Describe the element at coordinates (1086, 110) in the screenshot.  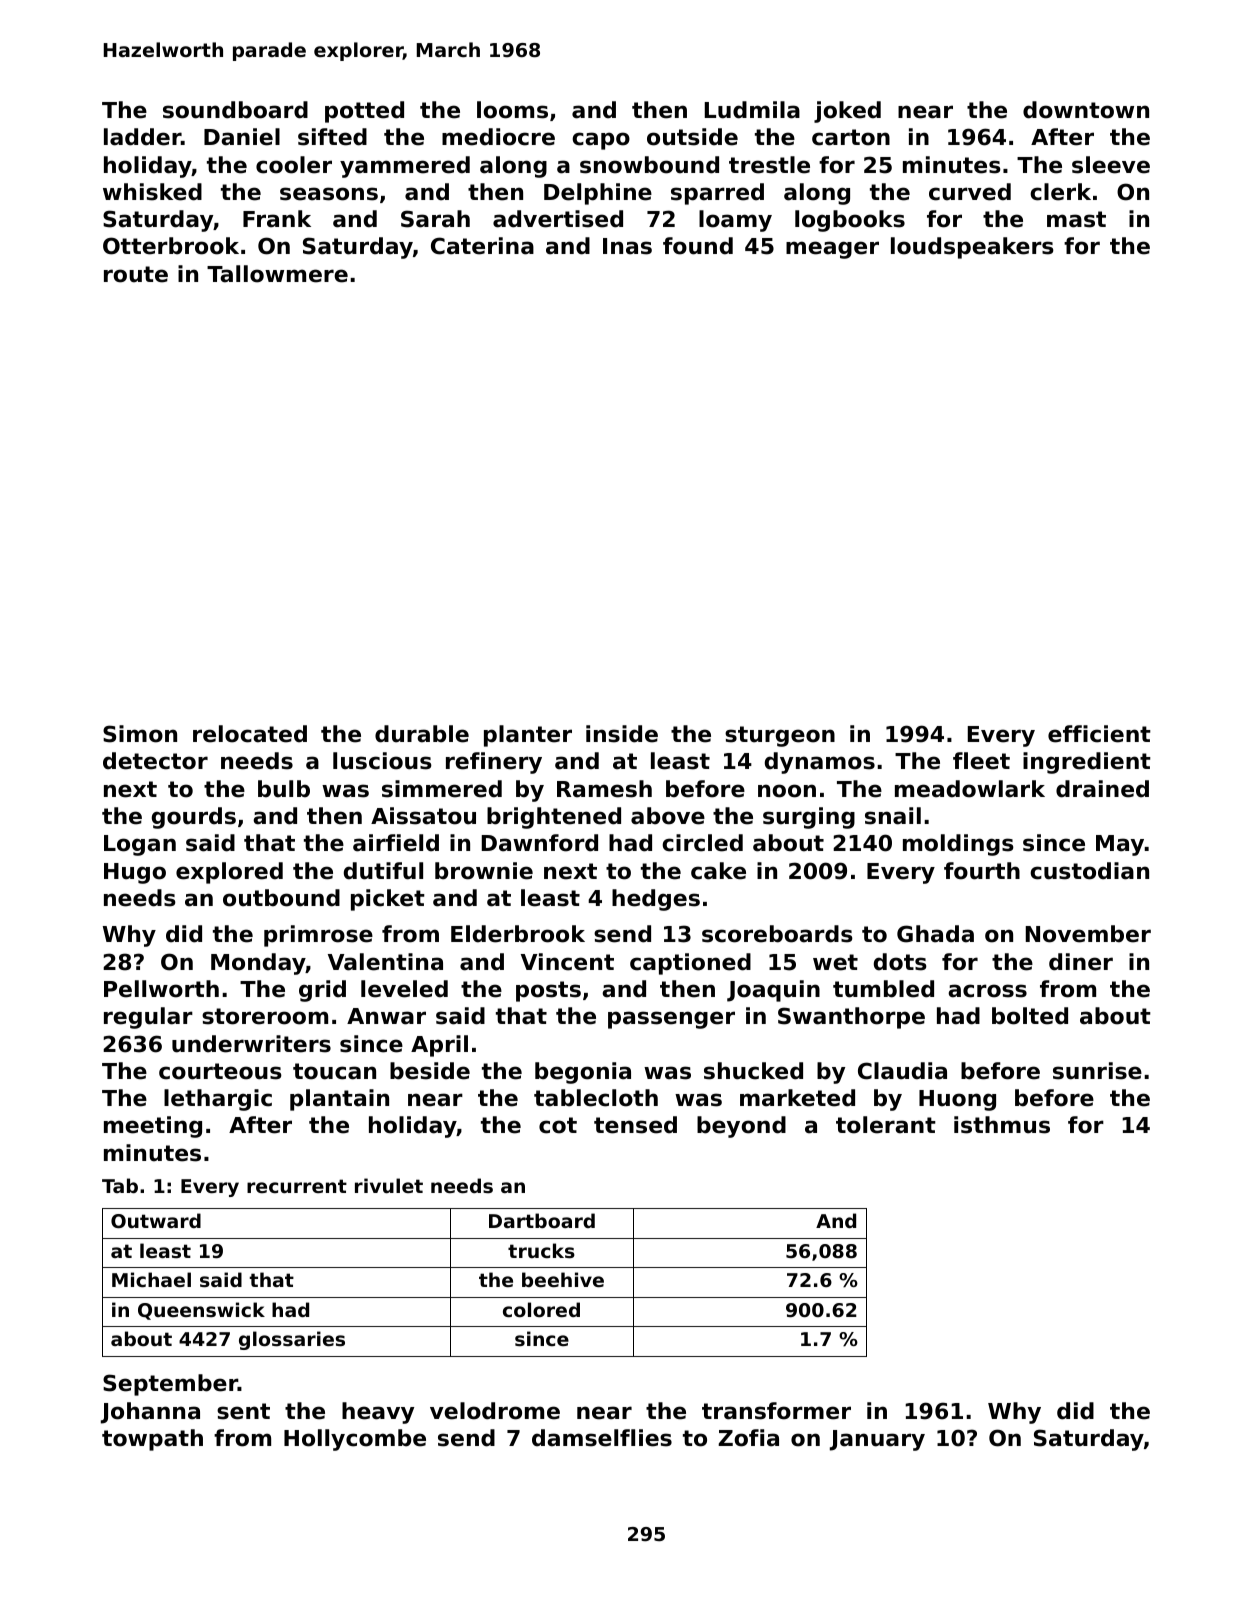
I see `downtown` at that location.
